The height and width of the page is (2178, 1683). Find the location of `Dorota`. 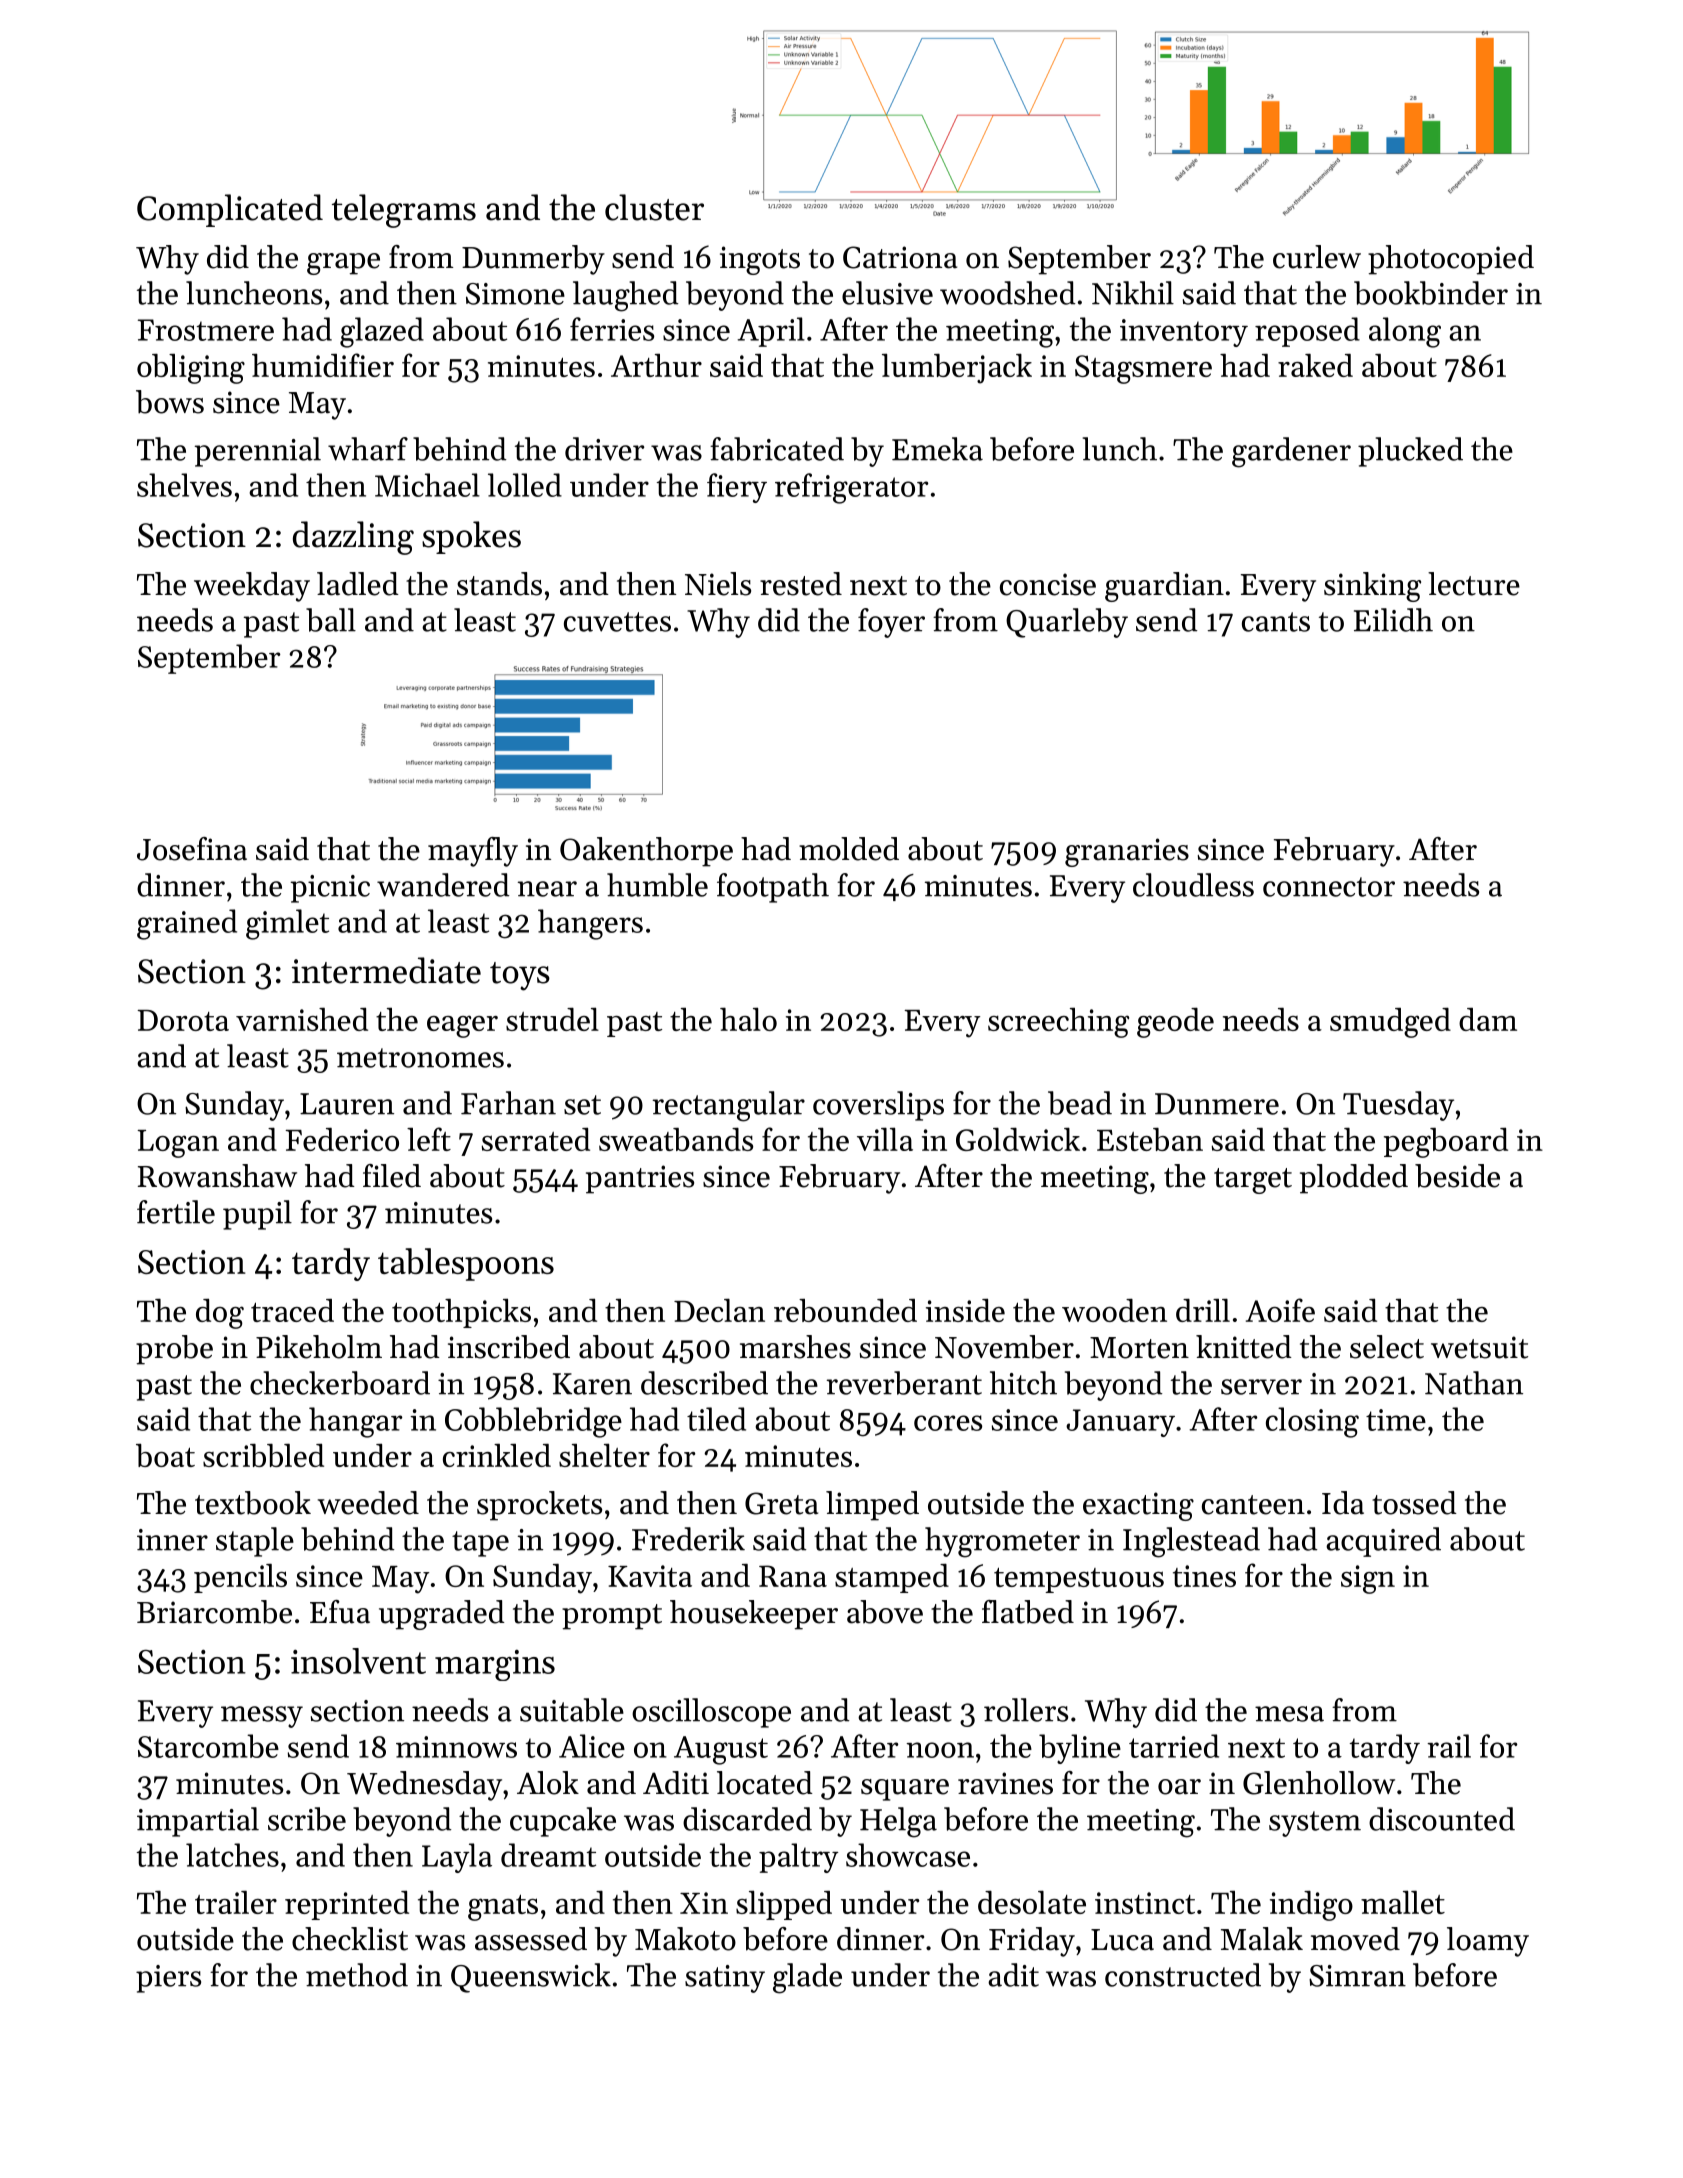

Dorota is located at coordinates (183, 1020).
